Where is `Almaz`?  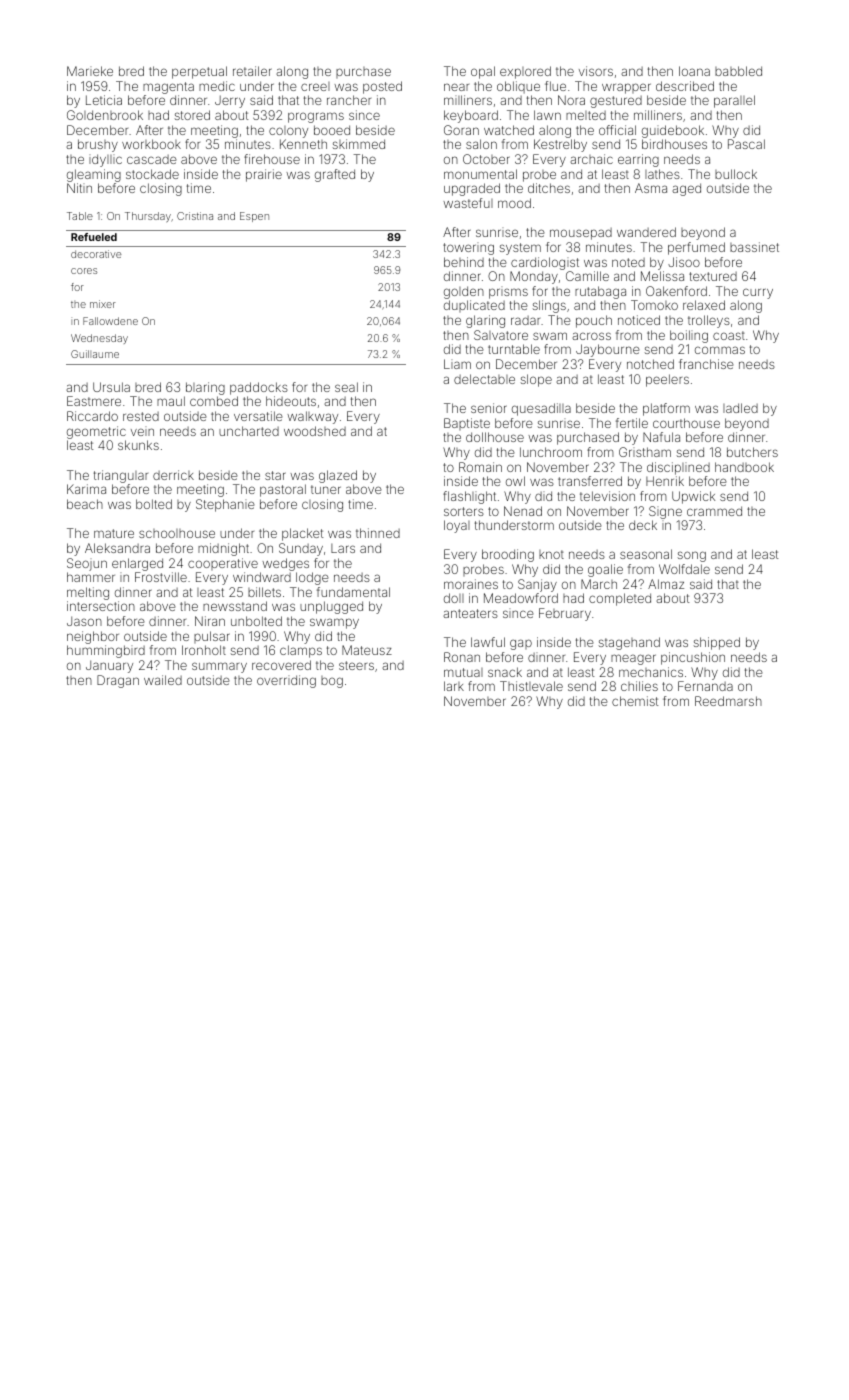 Almaz is located at coordinates (666, 584).
